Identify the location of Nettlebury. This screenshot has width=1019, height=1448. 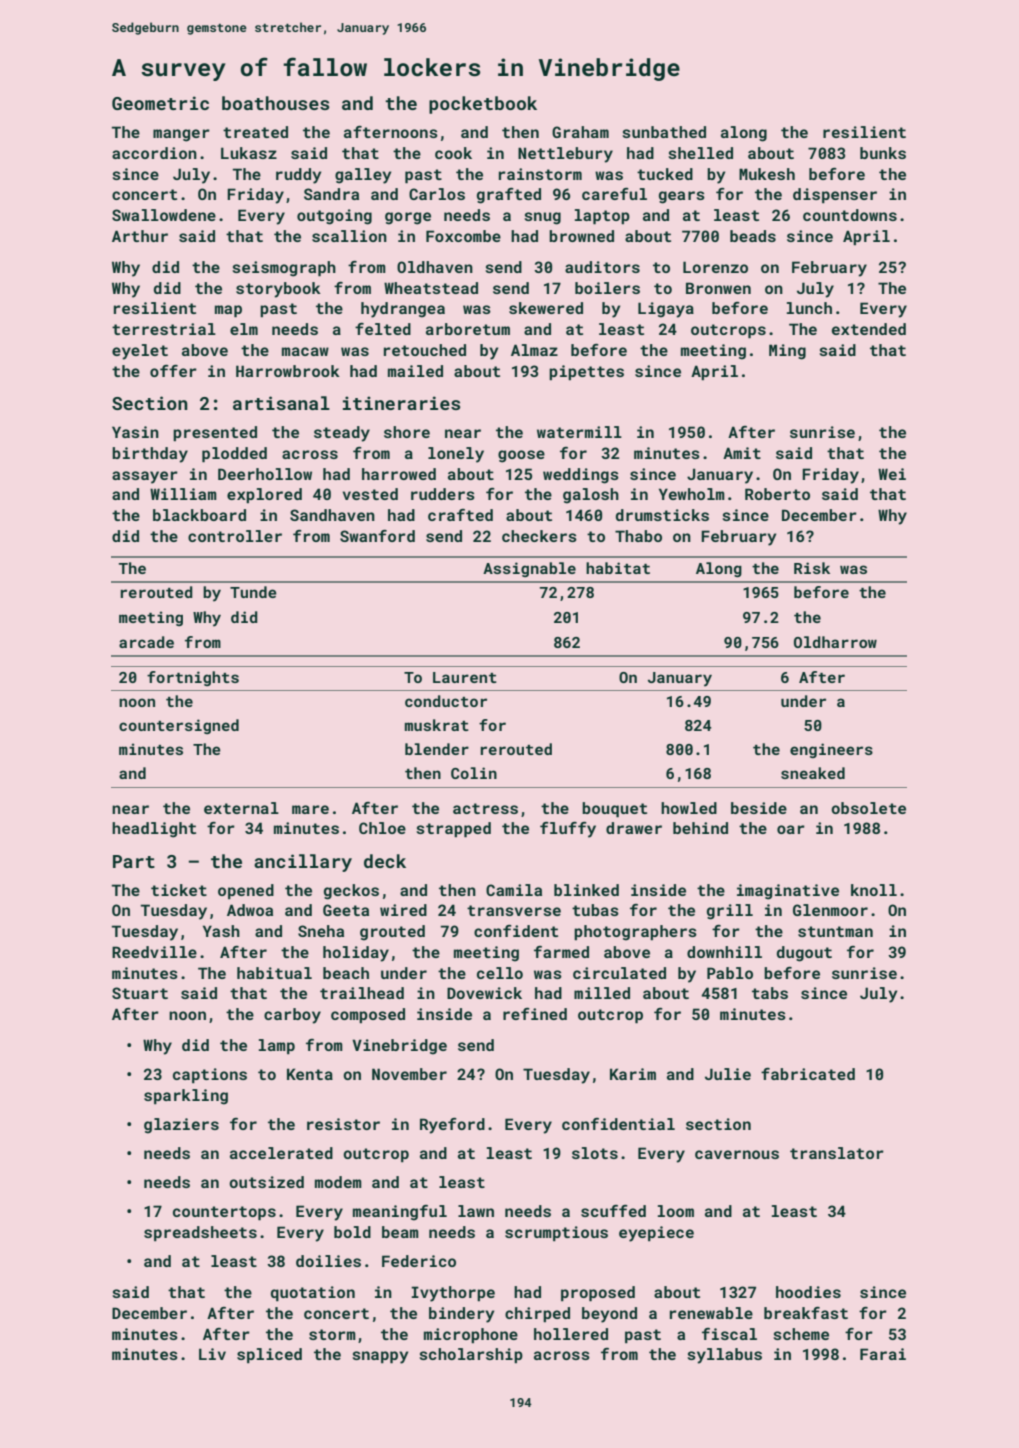
(565, 155).
